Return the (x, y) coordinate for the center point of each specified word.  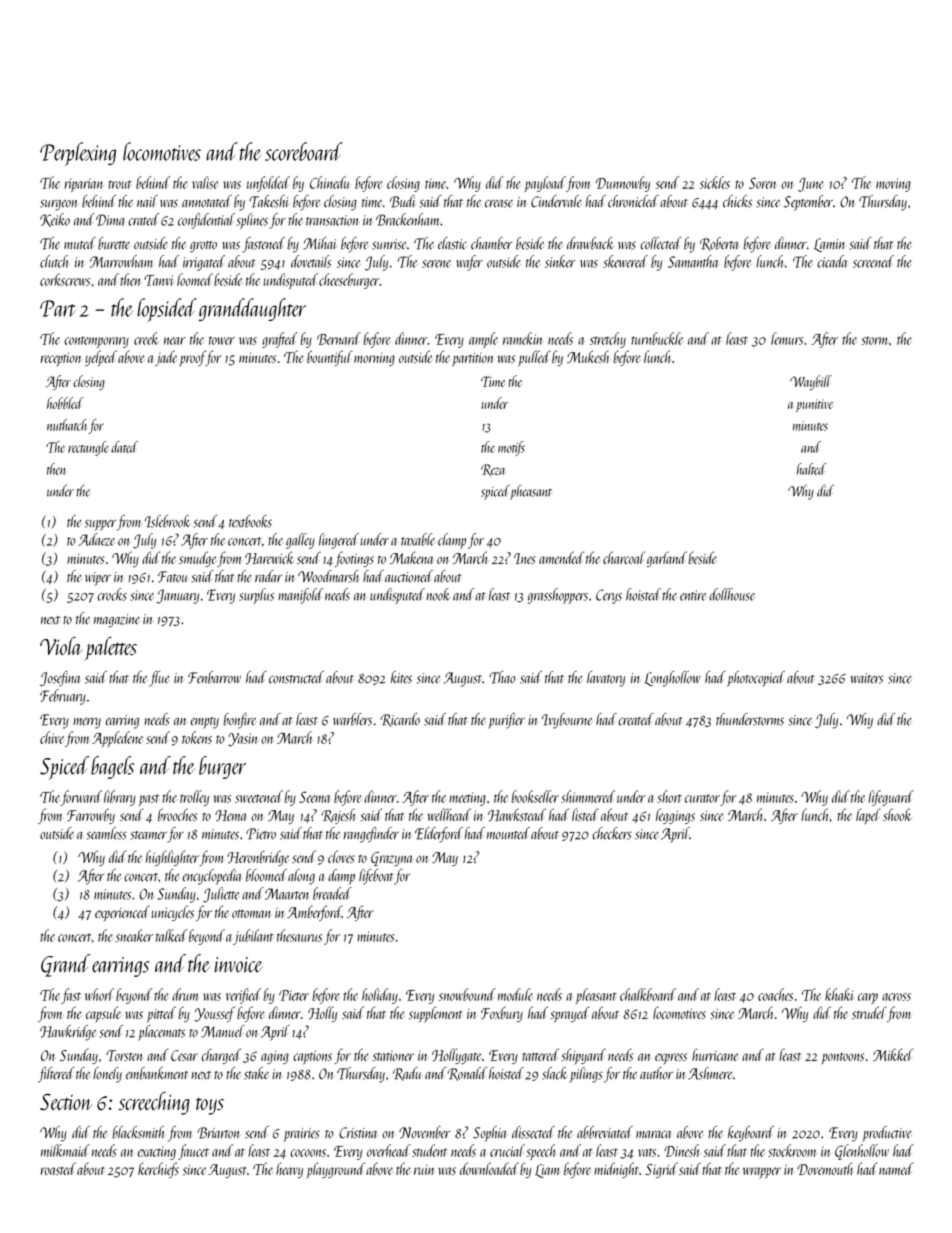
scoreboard (304, 151)
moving (893, 185)
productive (887, 1134)
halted (812, 469)
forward (81, 798)
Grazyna (391, 859)
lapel (868, 816)
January (178, 596)
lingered (339, 541)
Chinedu (329, 182)
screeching (154, 1103)
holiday (380, 996)
